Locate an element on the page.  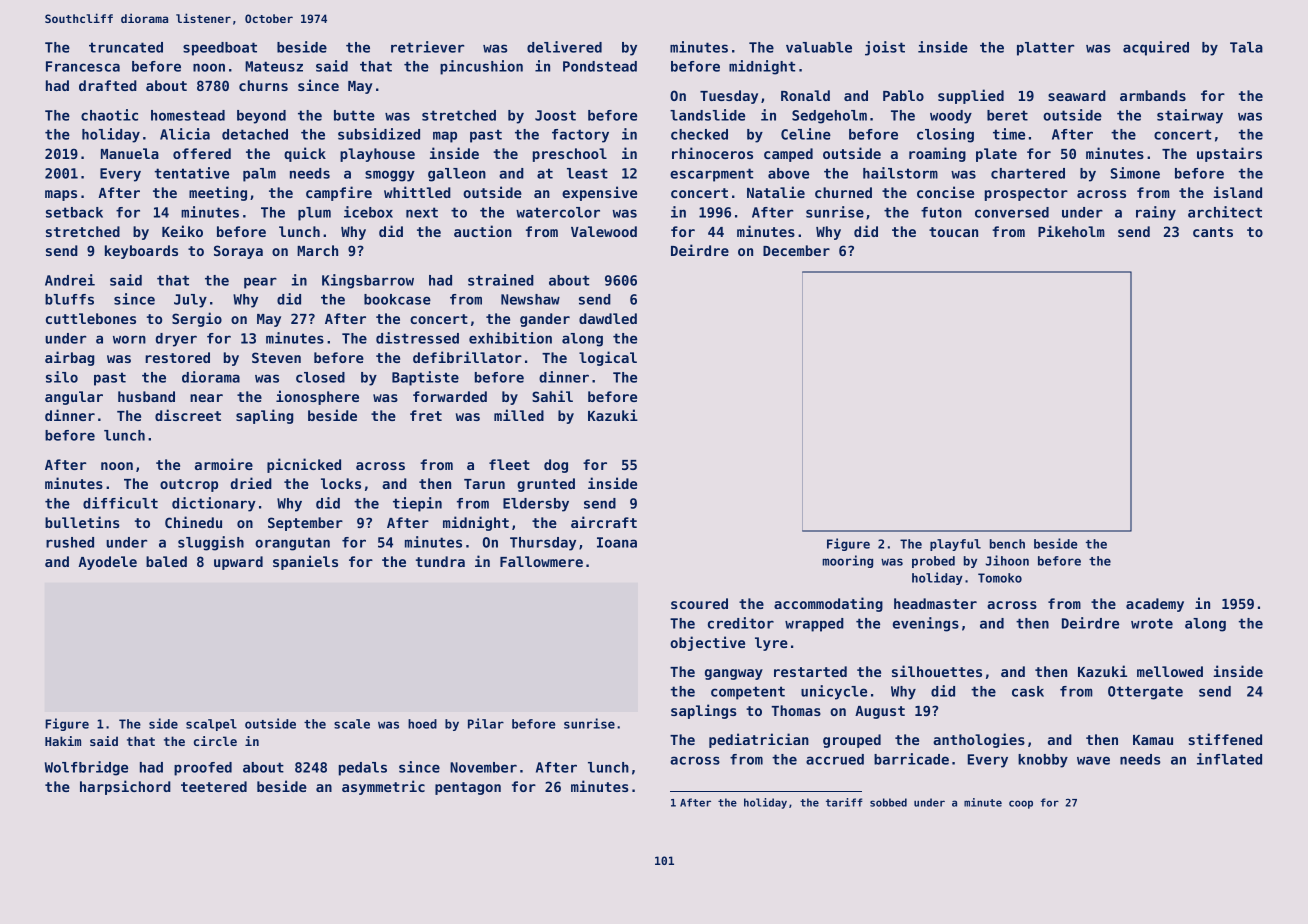
grunted is located at coordinates (546, 485).
